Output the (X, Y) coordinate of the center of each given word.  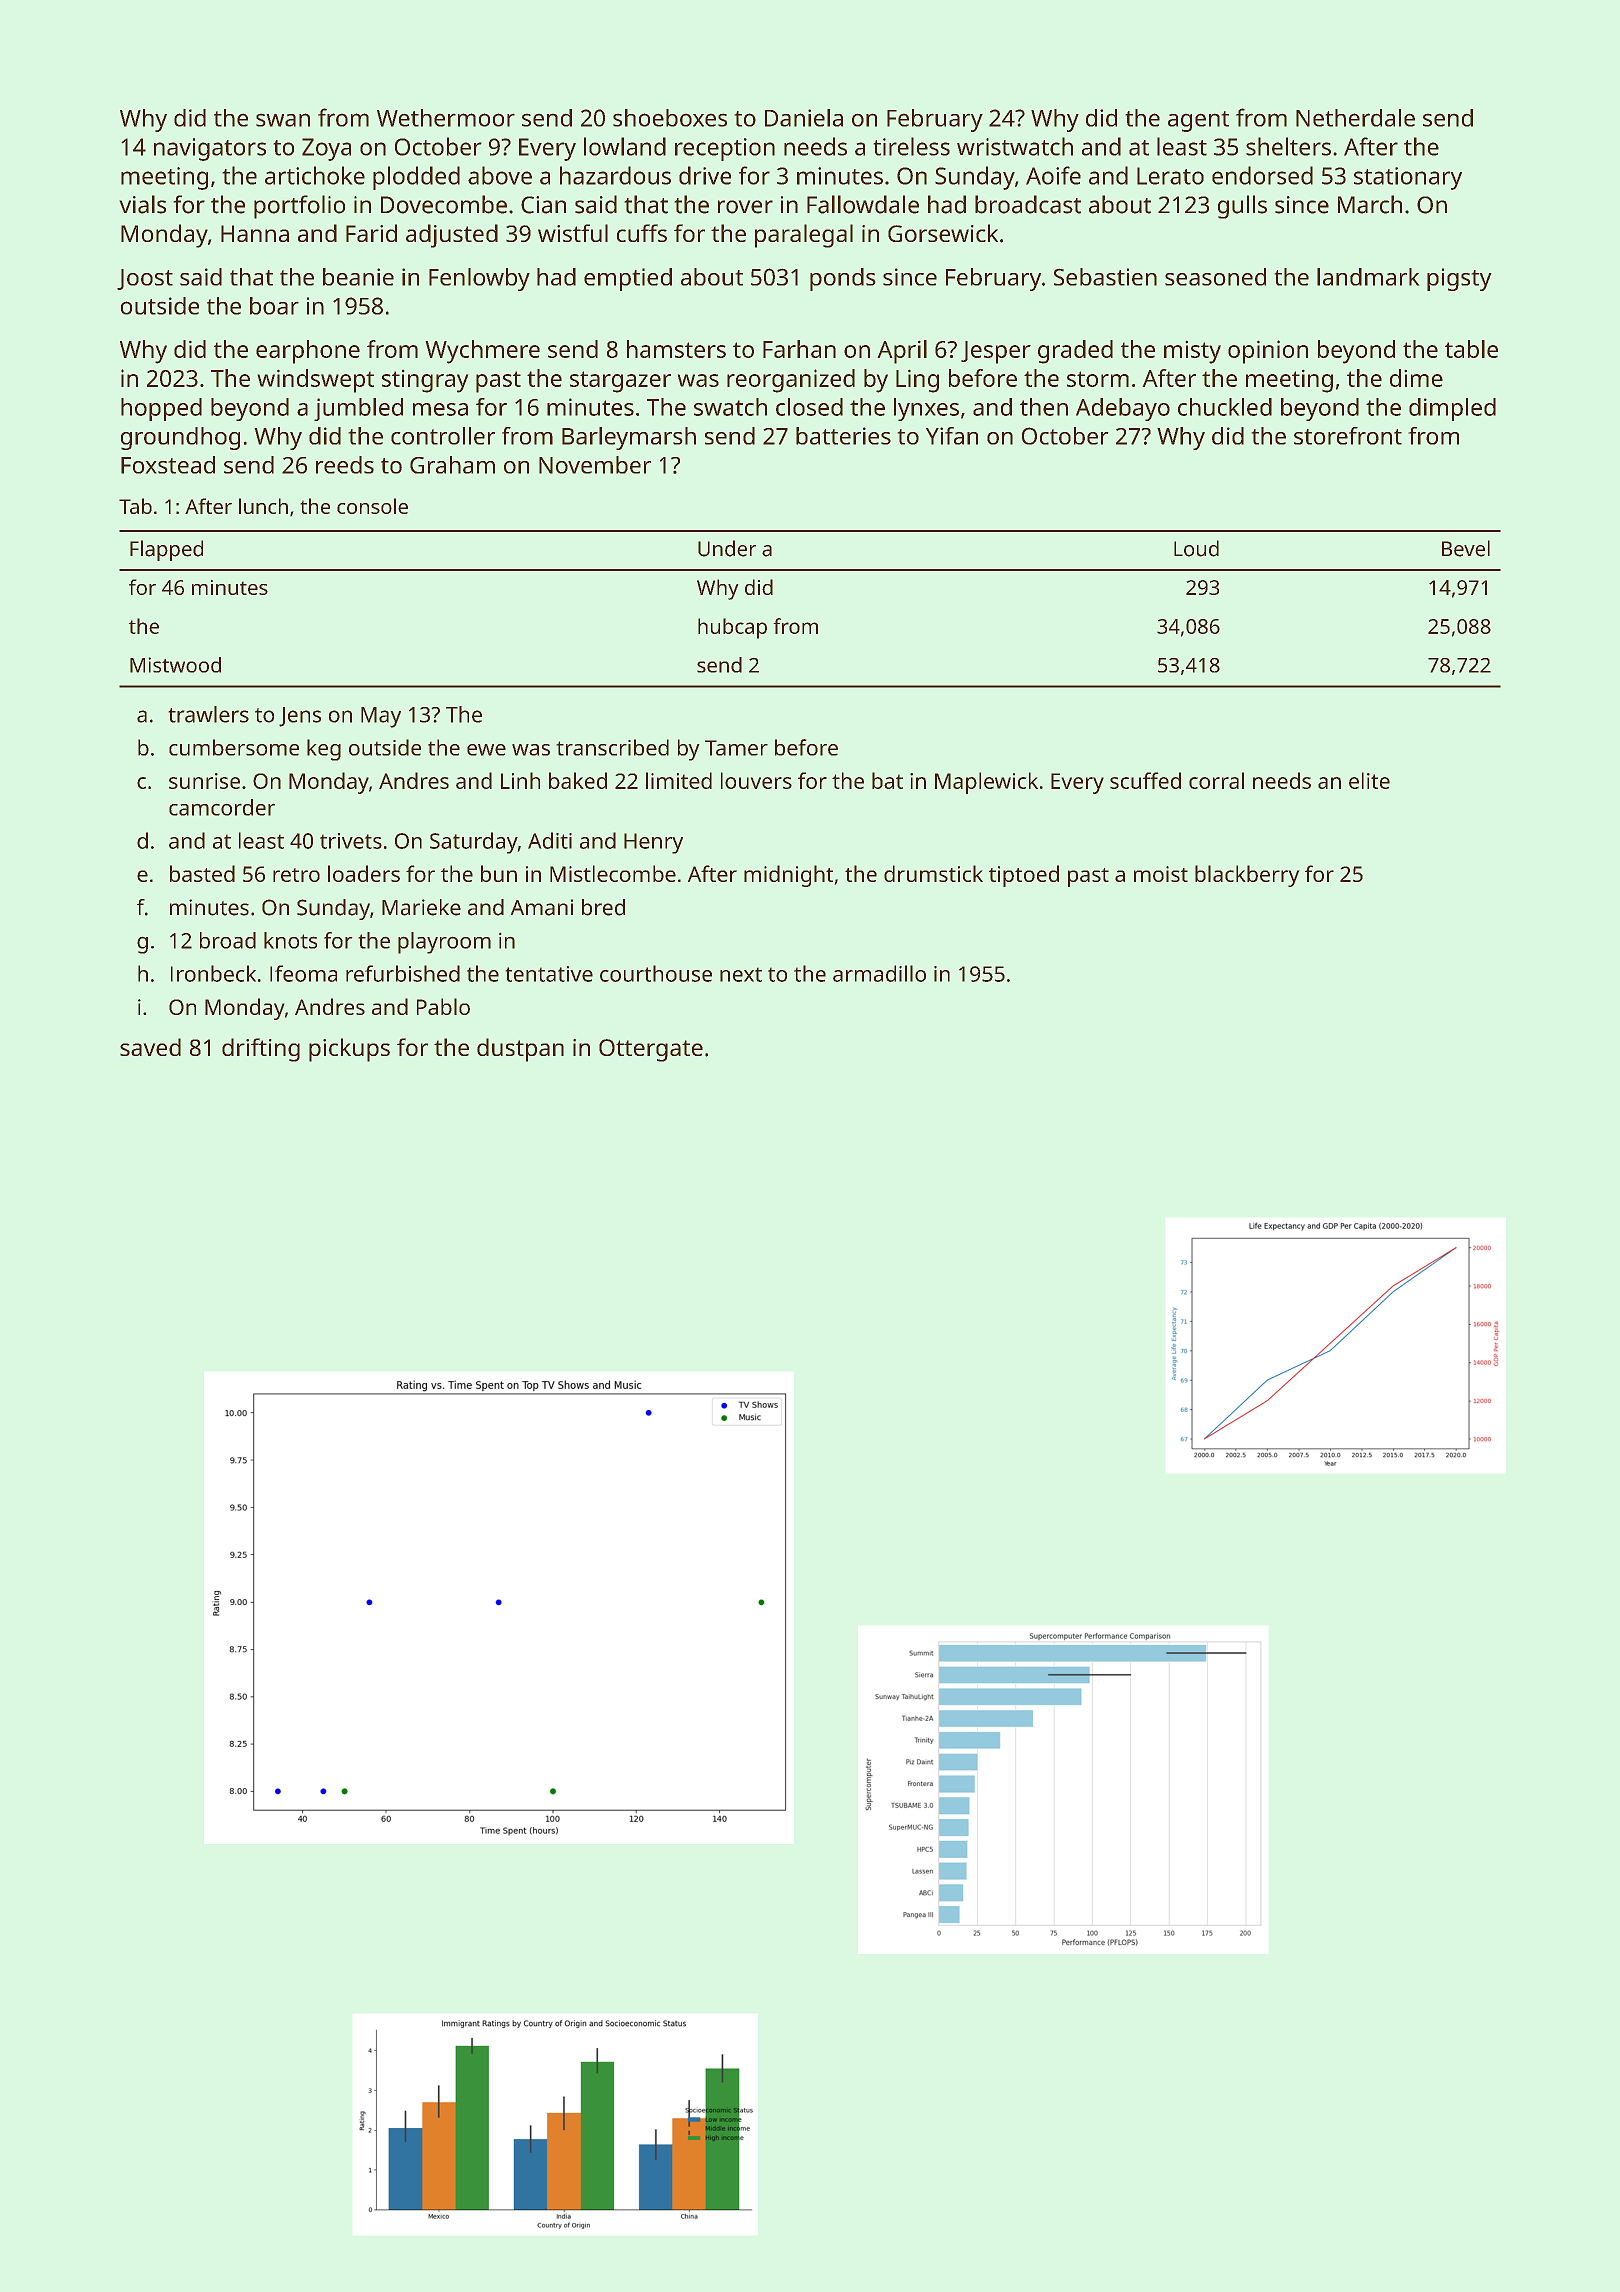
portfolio (299, 207)
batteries (843, 436)
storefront (1348, 436)
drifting (261, 1050)
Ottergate (651, 1050)
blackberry (1247, 876)
